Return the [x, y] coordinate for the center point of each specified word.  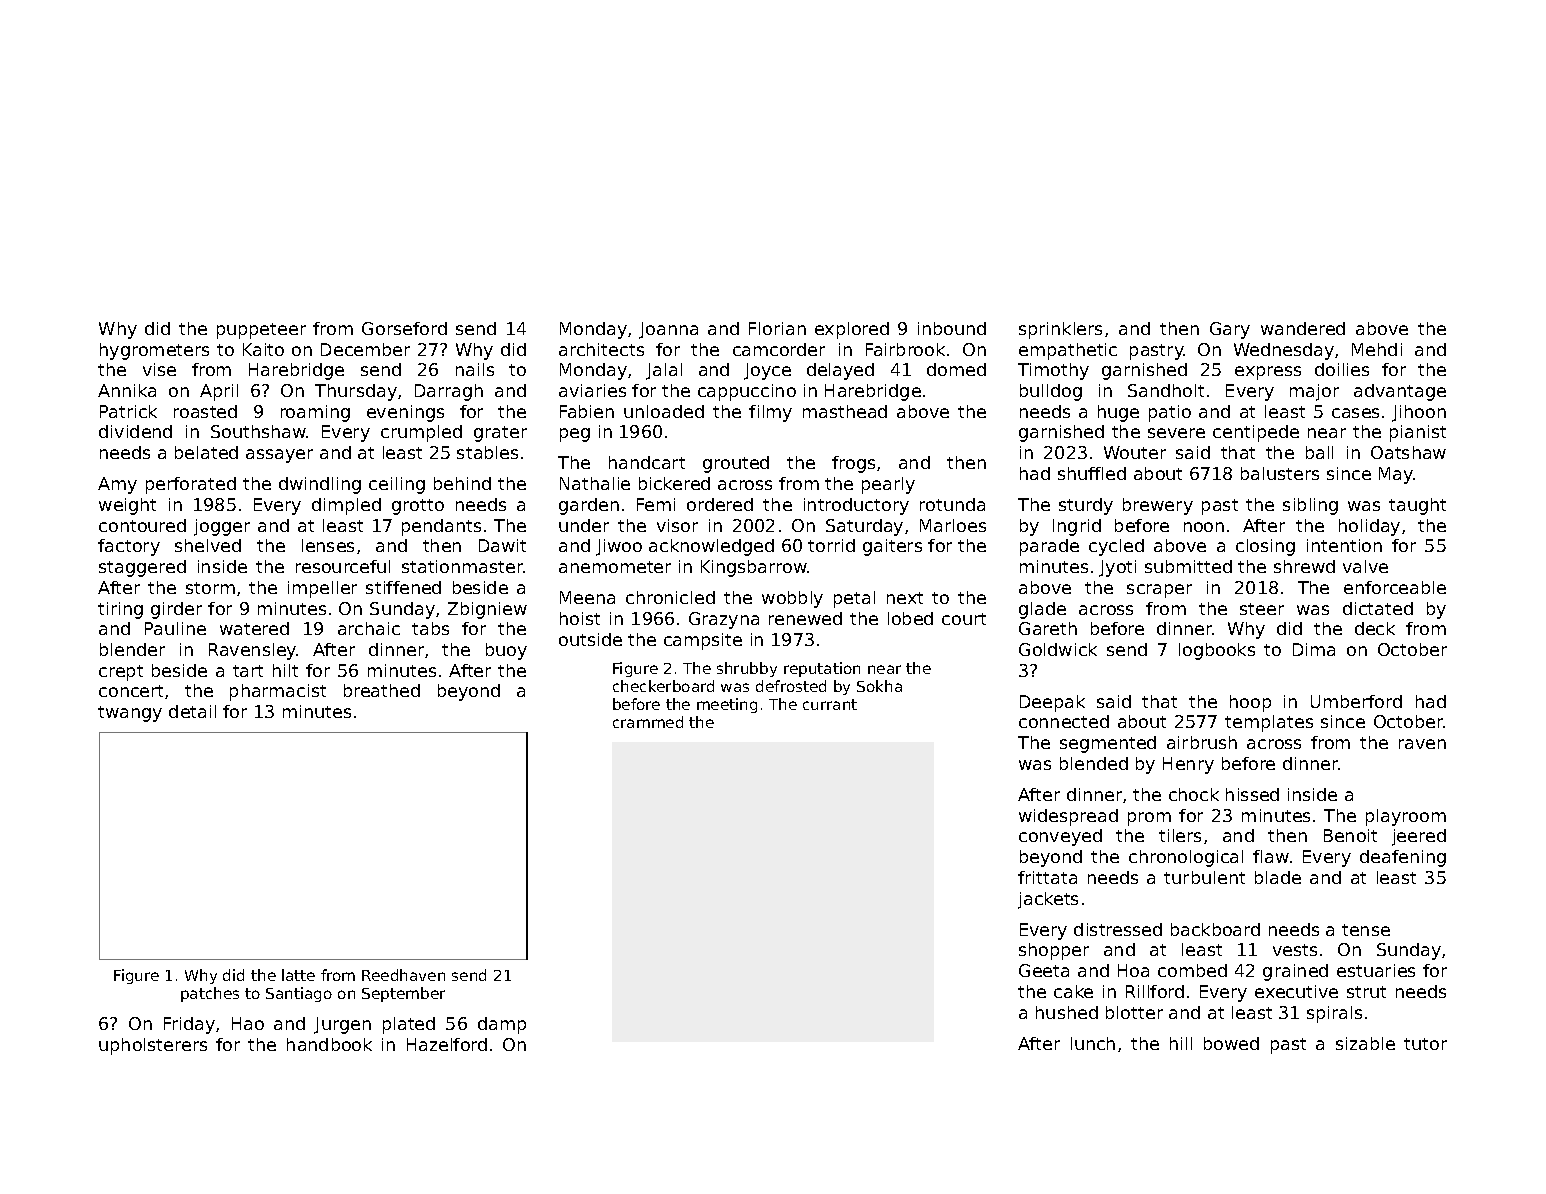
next [905, 598]
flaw [1271, 856]
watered [254, 628]
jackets [1048, 900]
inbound [952, 328]
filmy [770, 413]
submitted [1188, 566]
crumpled [421, 433]
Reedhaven [403, 975]
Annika [127, 390]
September [403, 994]
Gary [1230, 330]
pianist [1418, 433]
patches [210, 994]
